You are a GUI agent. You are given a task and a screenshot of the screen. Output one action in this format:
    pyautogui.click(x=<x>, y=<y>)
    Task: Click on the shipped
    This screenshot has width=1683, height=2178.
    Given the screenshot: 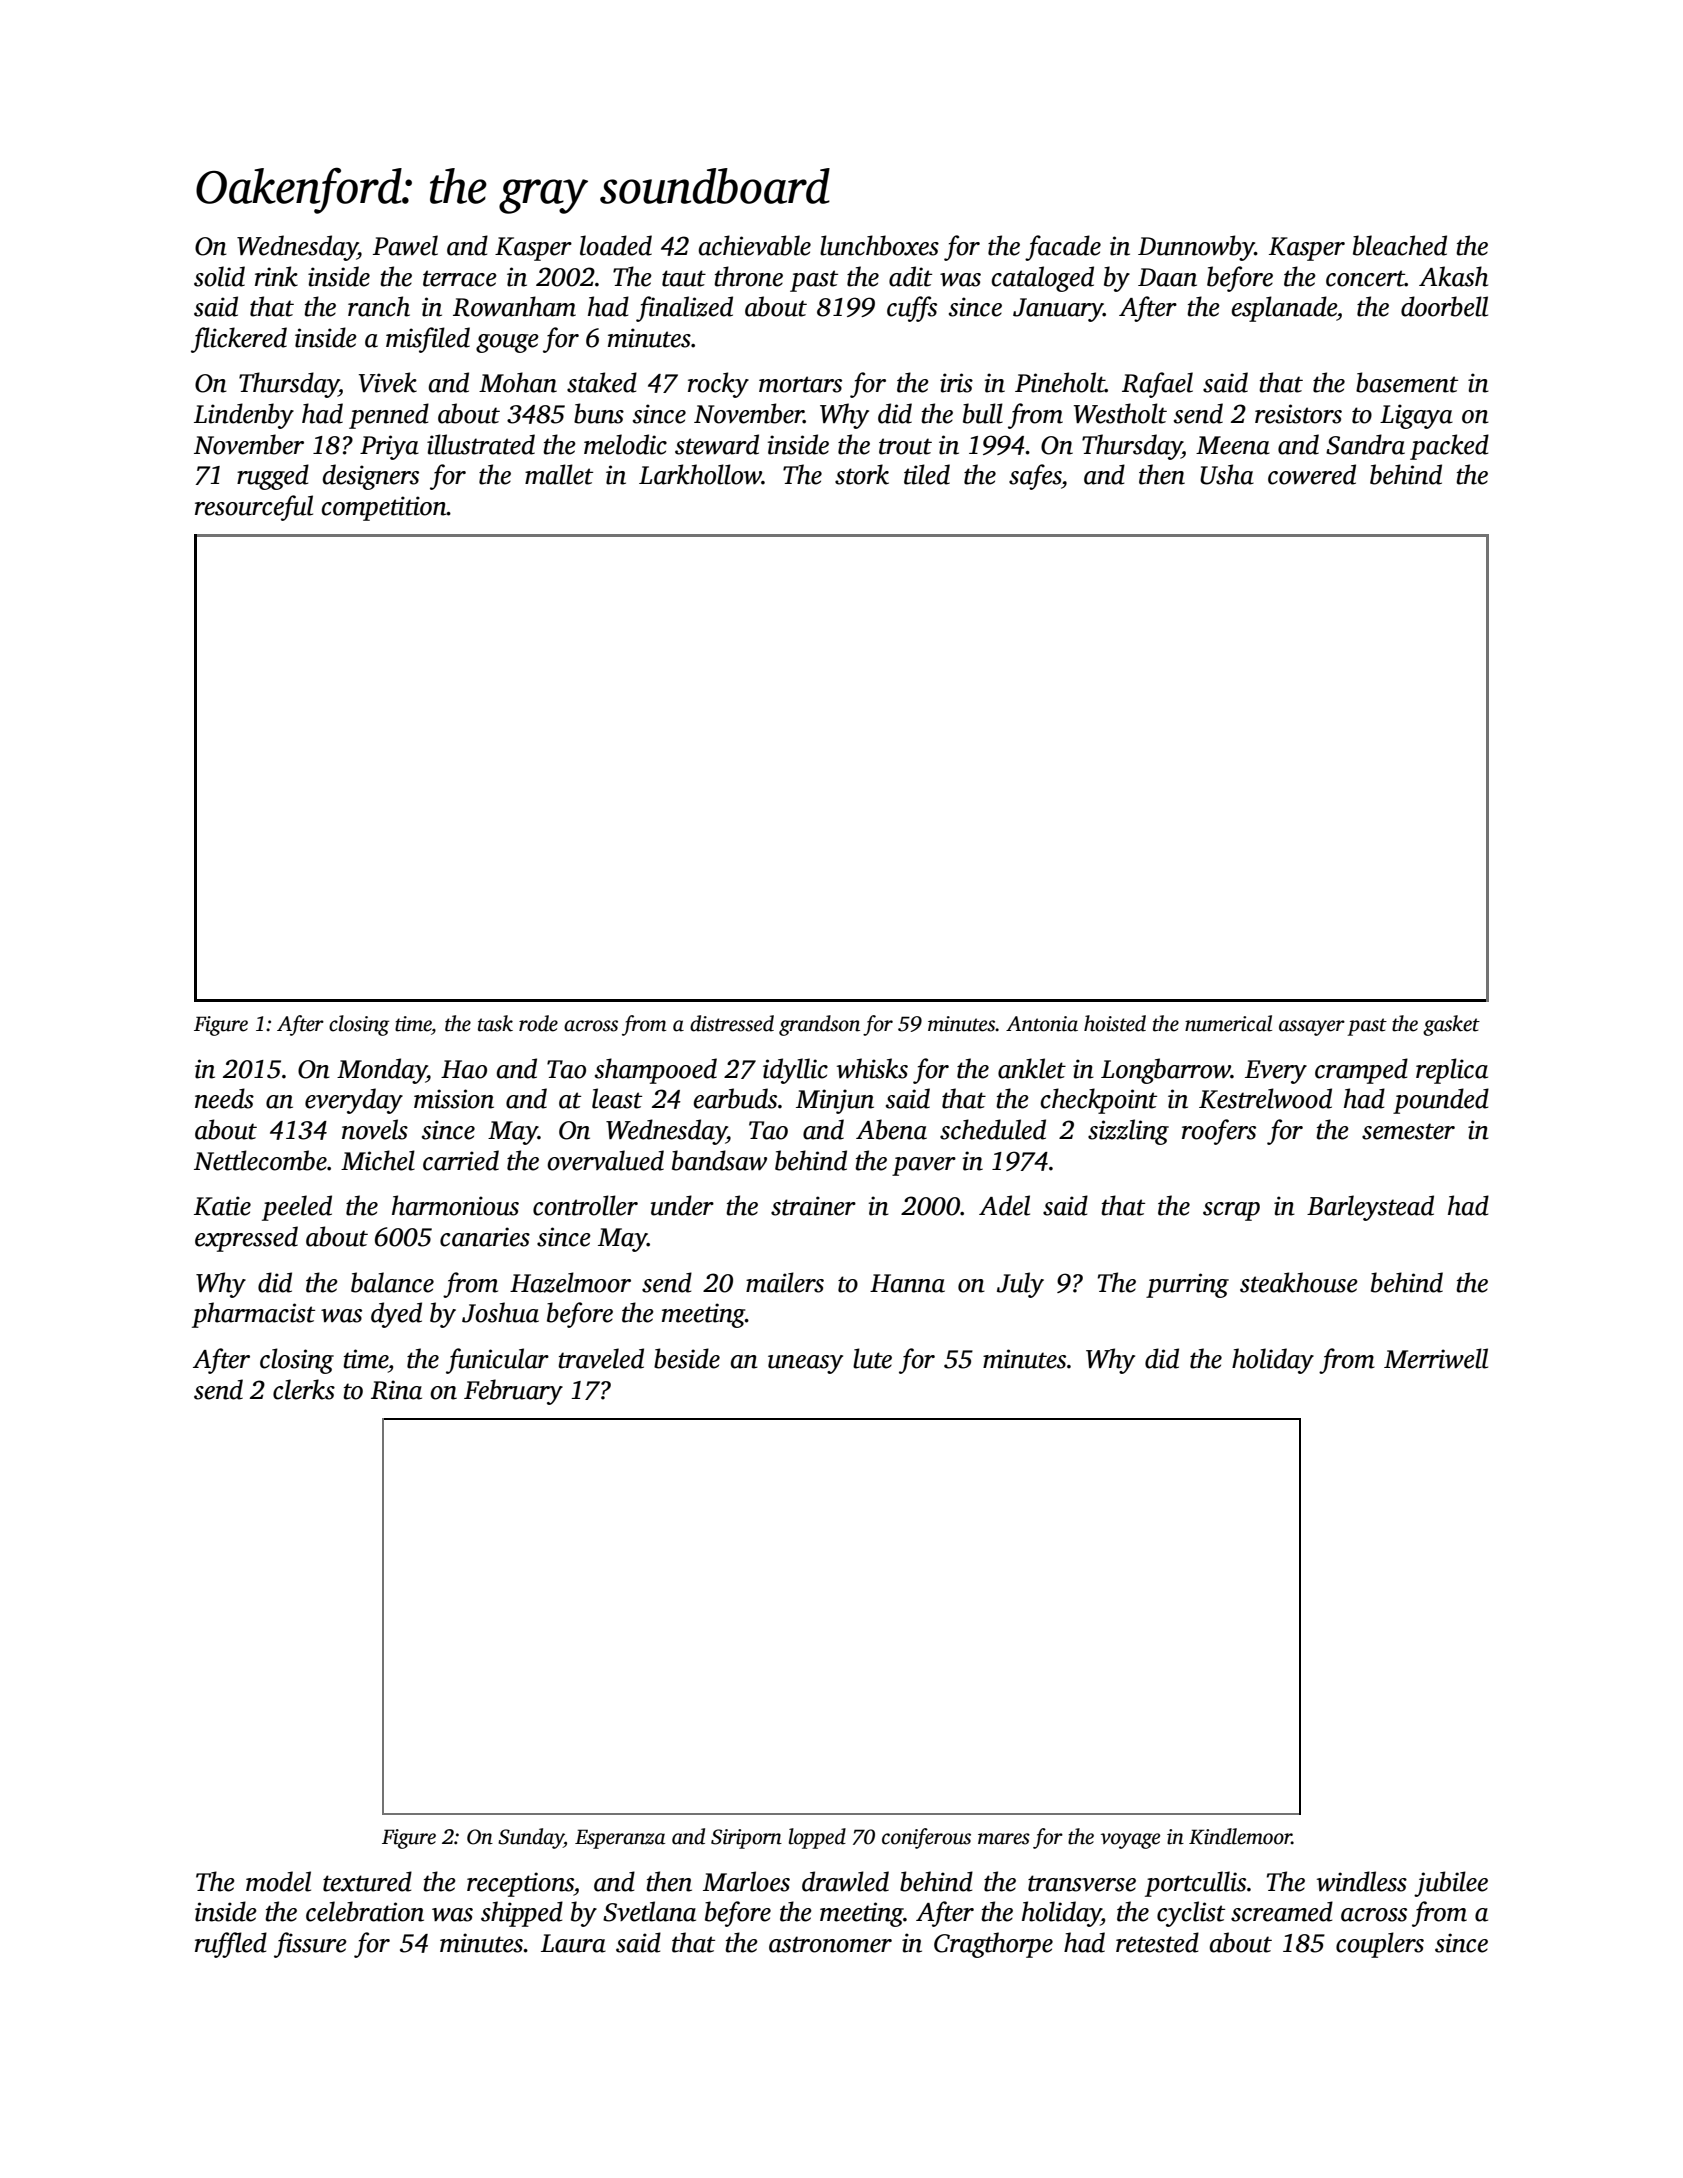 What is the action you would take?
    pyautogui.click(x=522, y=1914)
